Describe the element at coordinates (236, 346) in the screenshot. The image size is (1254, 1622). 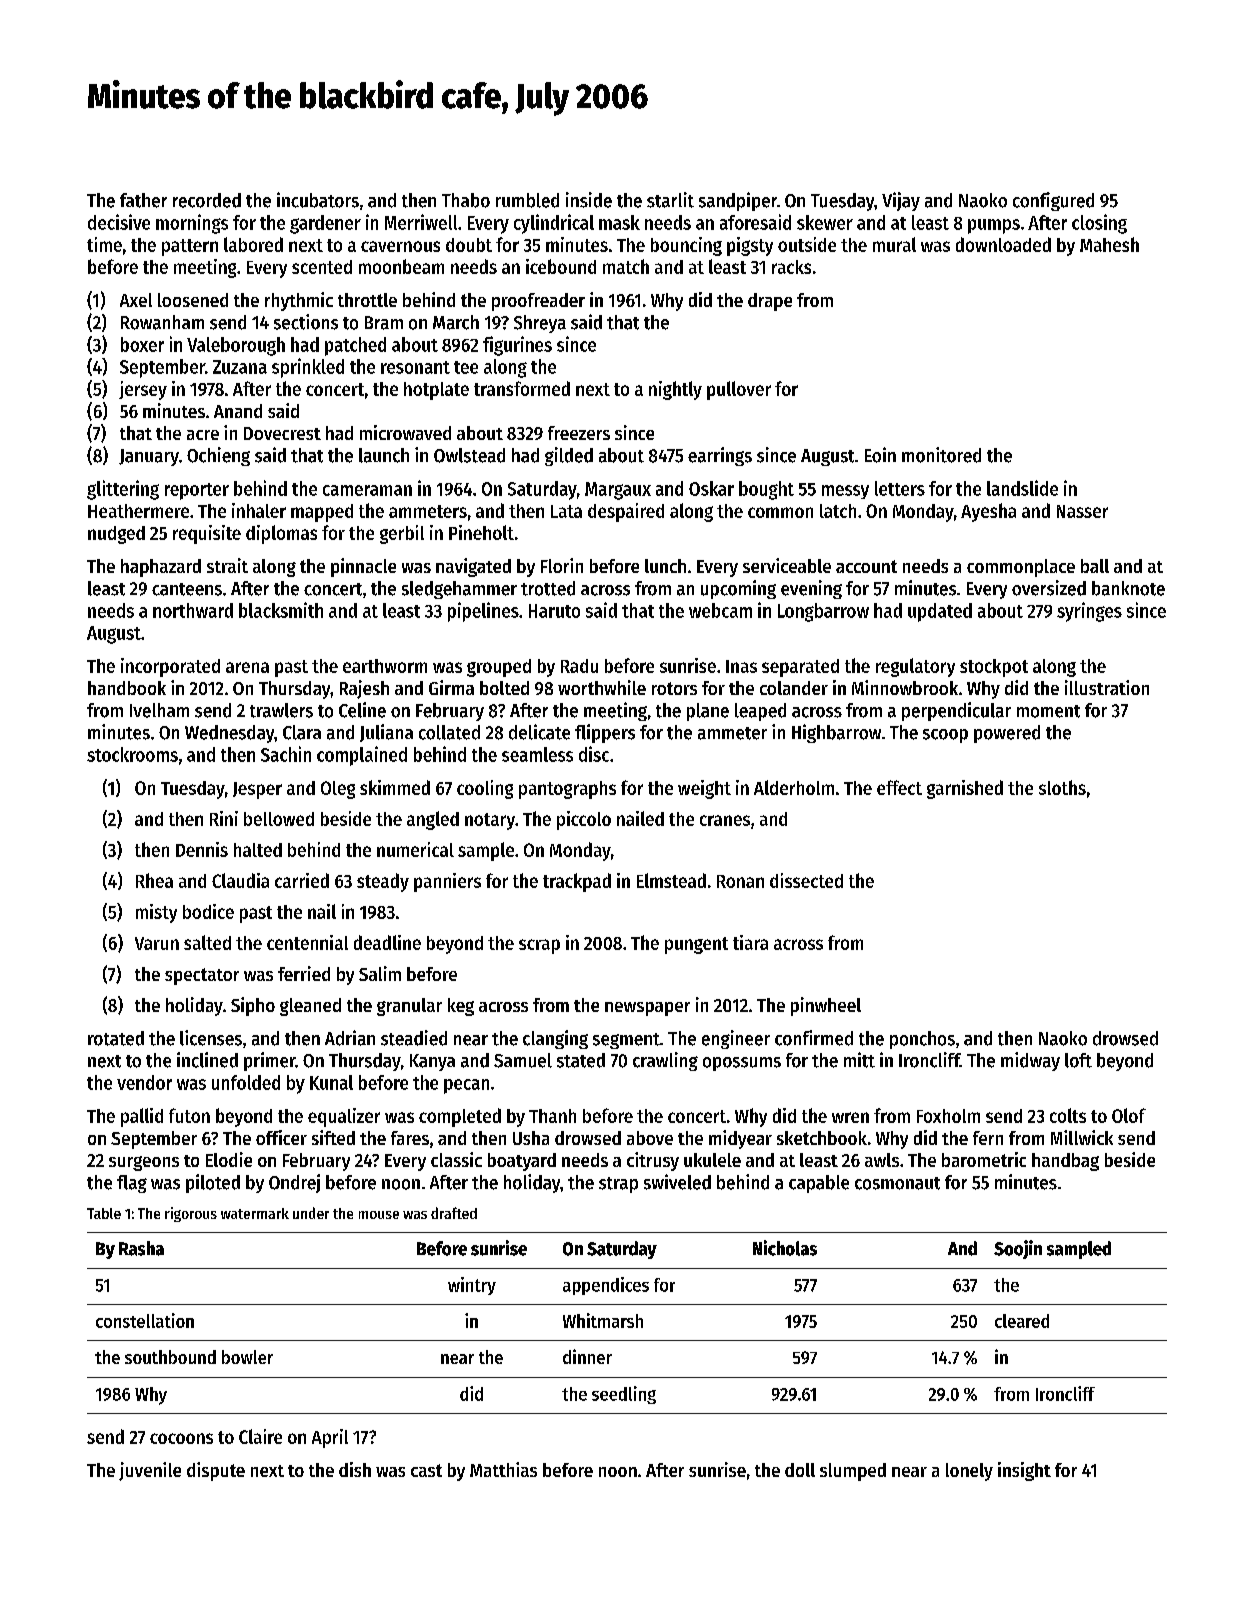
I see `Valeborough` at that location.
